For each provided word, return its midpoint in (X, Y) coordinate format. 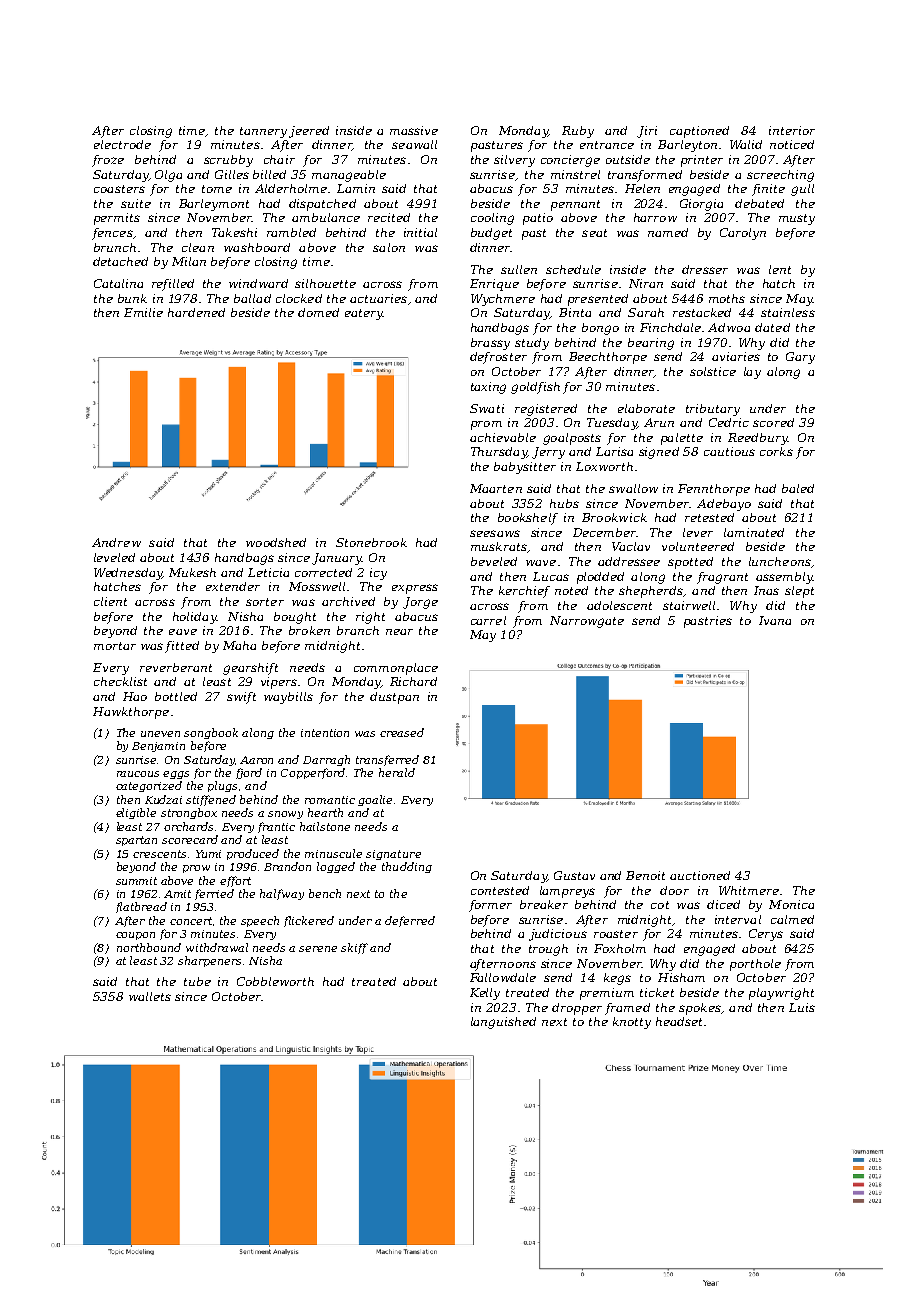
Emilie (143, 312)
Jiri (647, 132)
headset (679, 1021)
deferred (410, 921)
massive (414, 130)
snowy (285, 815)
